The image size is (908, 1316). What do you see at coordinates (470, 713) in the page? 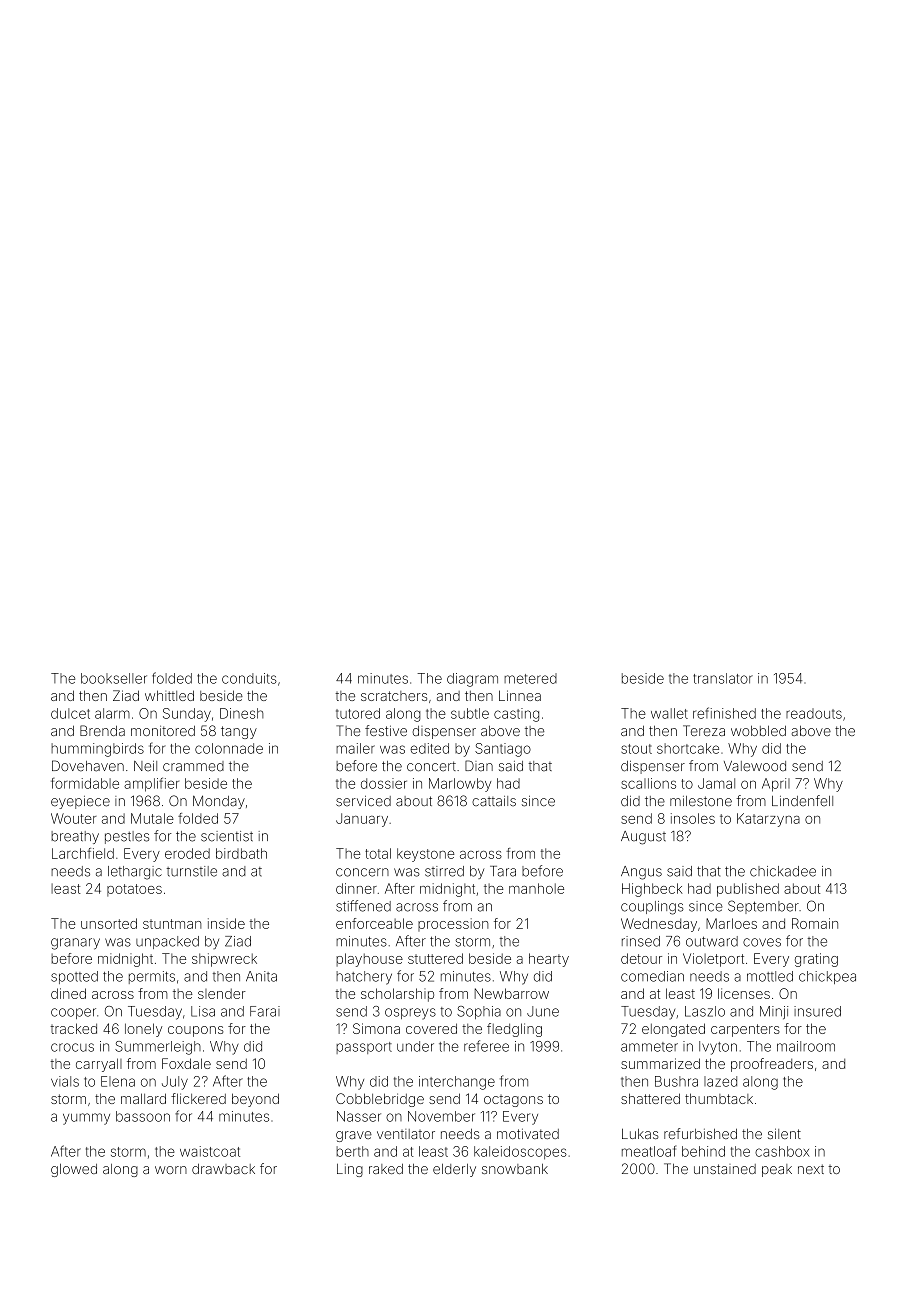
I see `subtle` at bounding box center [470, 713].
